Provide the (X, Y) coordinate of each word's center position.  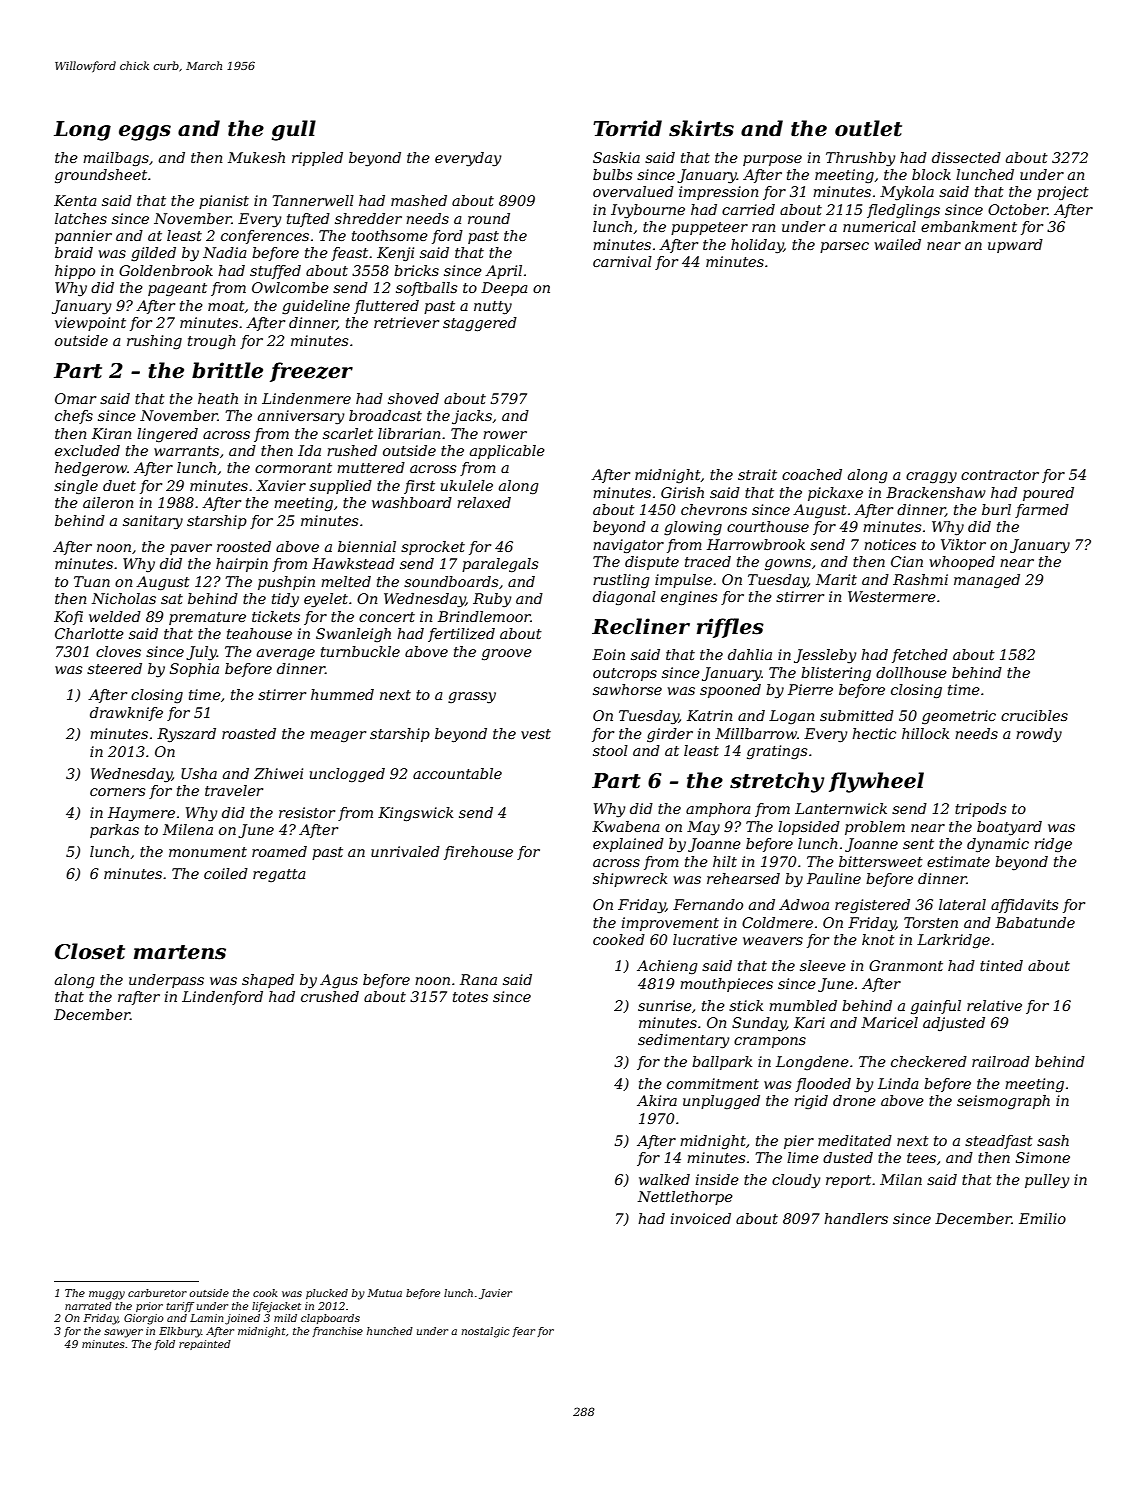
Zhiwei (278, 773)
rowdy (1039, 735)
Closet (90, 951)
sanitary (153, 522)
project (1063, 193)
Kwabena (626, 826)
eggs (145, 133)
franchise (337, 1332)
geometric (959, 717)
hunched (390, 1331)
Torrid (627, 128)
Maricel (889, 1022)
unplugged (721, 1102)
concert (387, 617)
